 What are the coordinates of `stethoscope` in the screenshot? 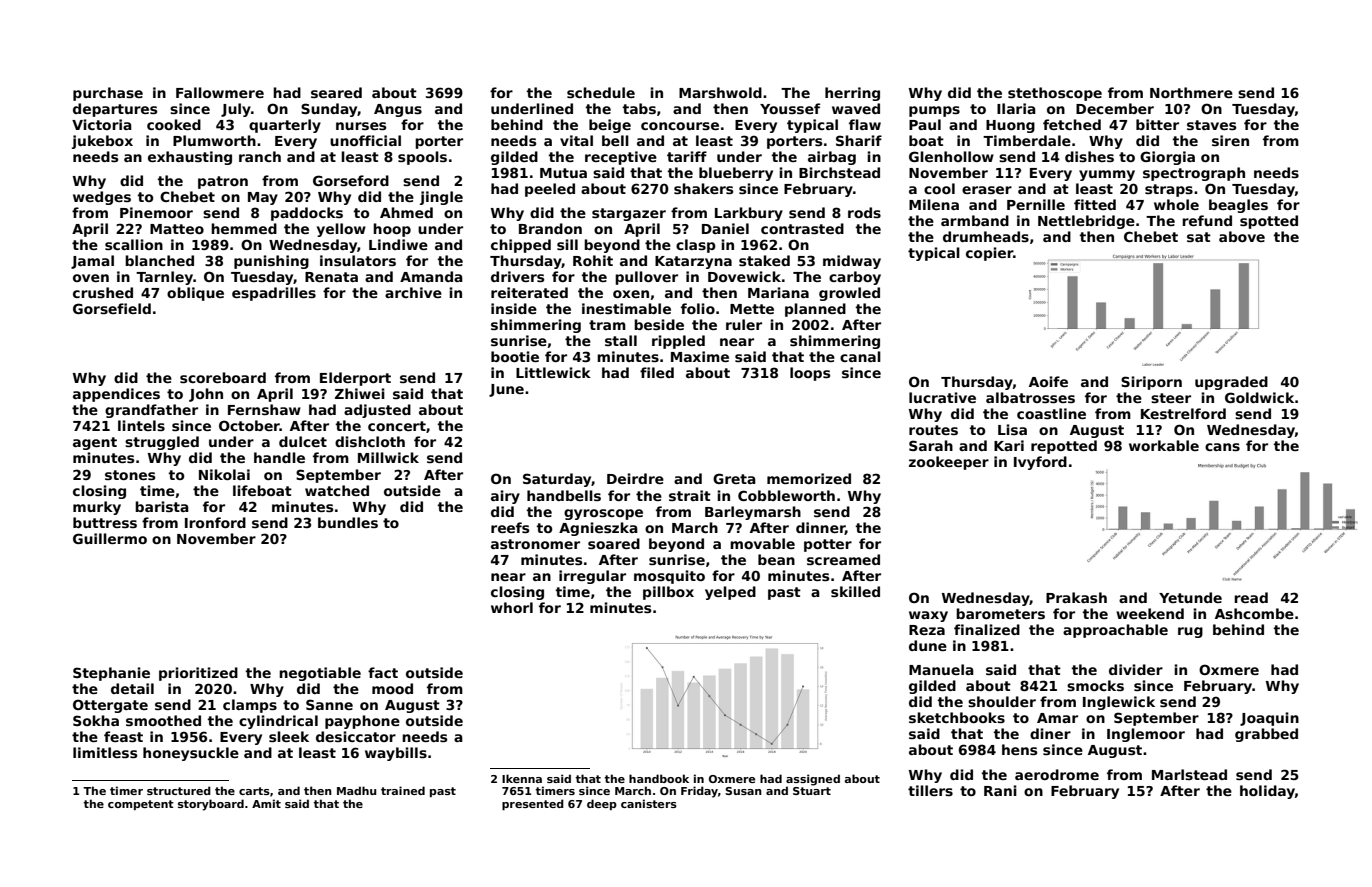 It's located at (1055, 94).
